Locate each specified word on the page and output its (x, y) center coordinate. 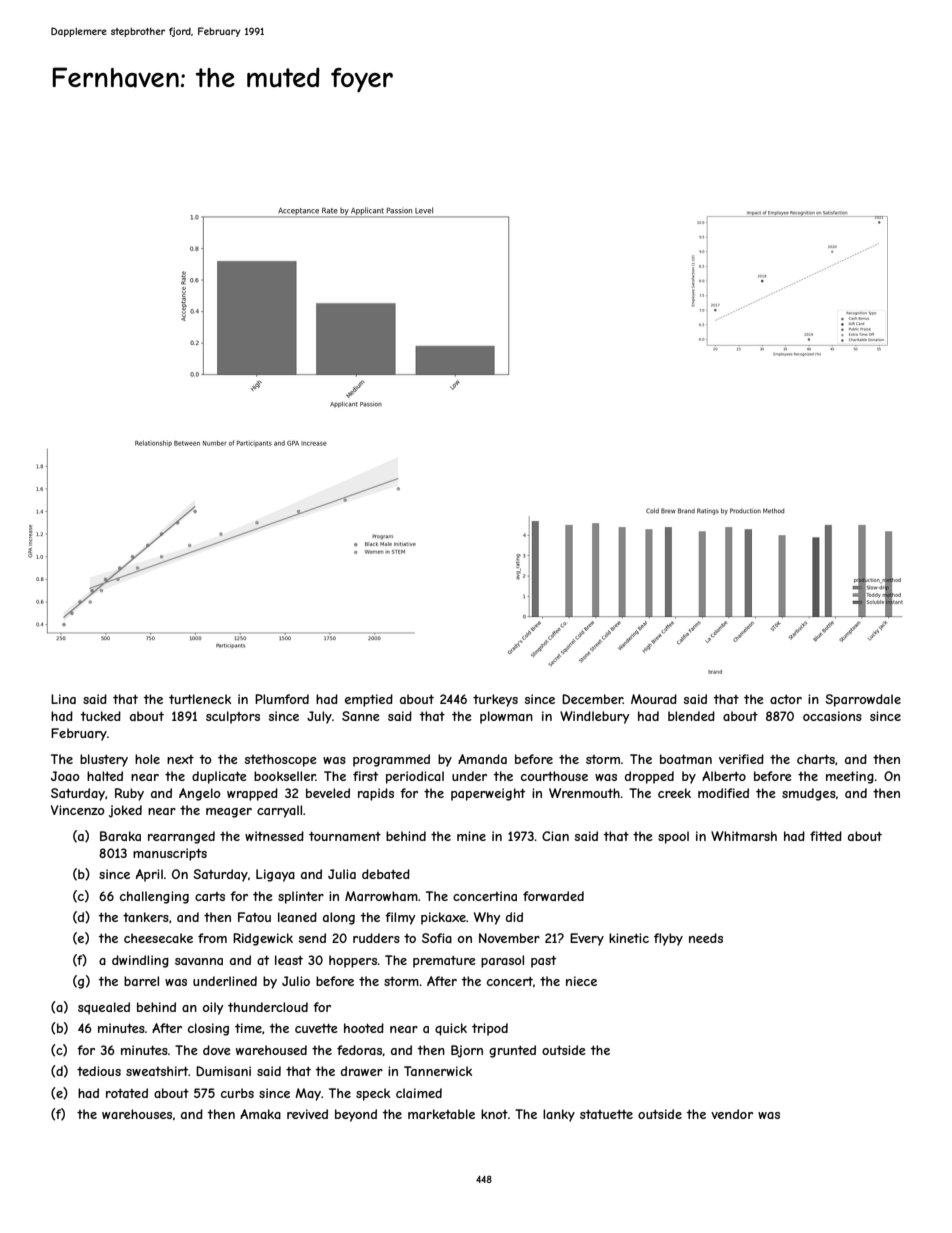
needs (706, 938)
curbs (237, 1093)
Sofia (437, 938)
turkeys (495, 700)
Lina (63, 699)
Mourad (654, 699)
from (212, 938)
